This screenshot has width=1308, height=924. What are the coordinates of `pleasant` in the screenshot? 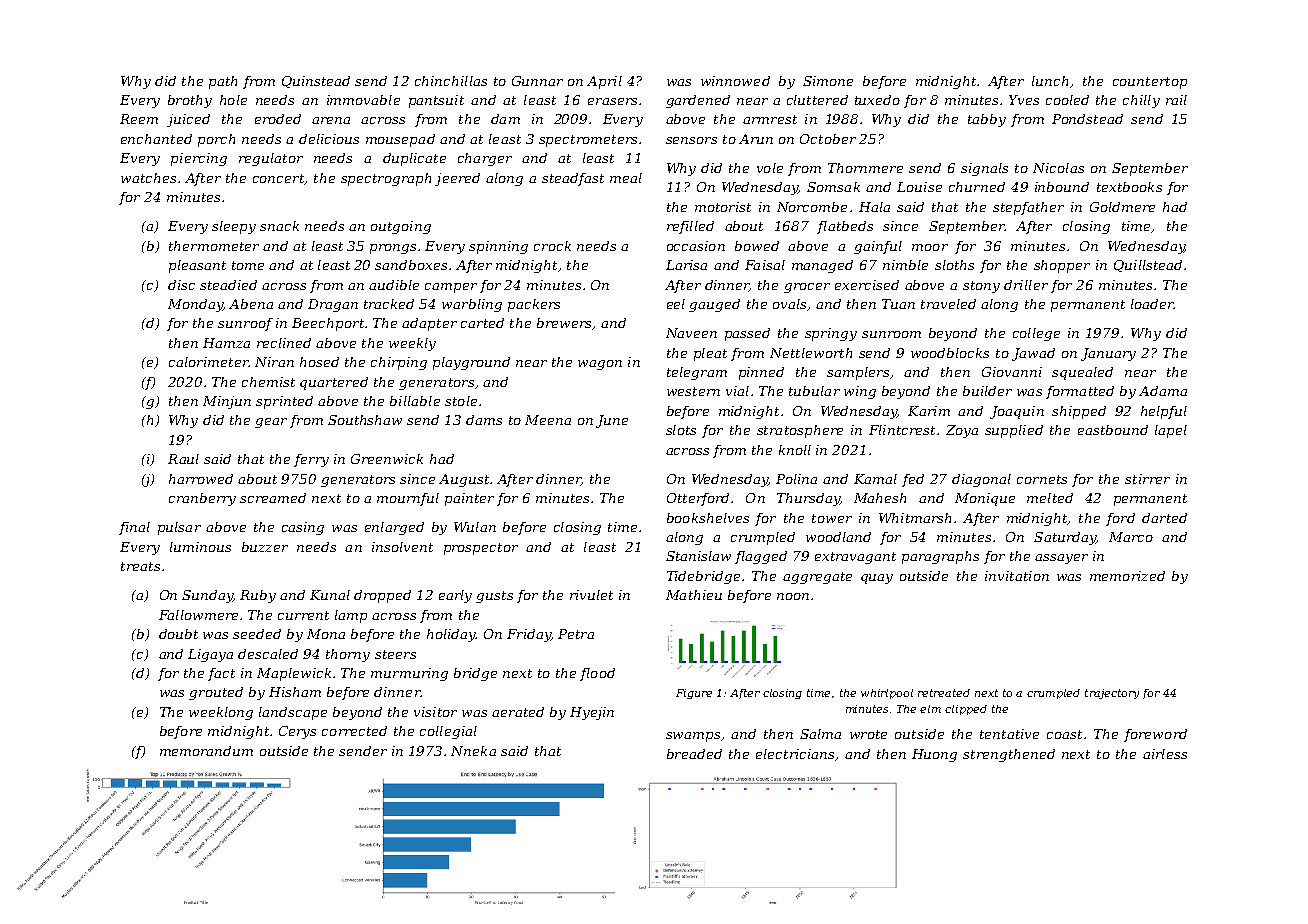 It's located at (197, 266).
